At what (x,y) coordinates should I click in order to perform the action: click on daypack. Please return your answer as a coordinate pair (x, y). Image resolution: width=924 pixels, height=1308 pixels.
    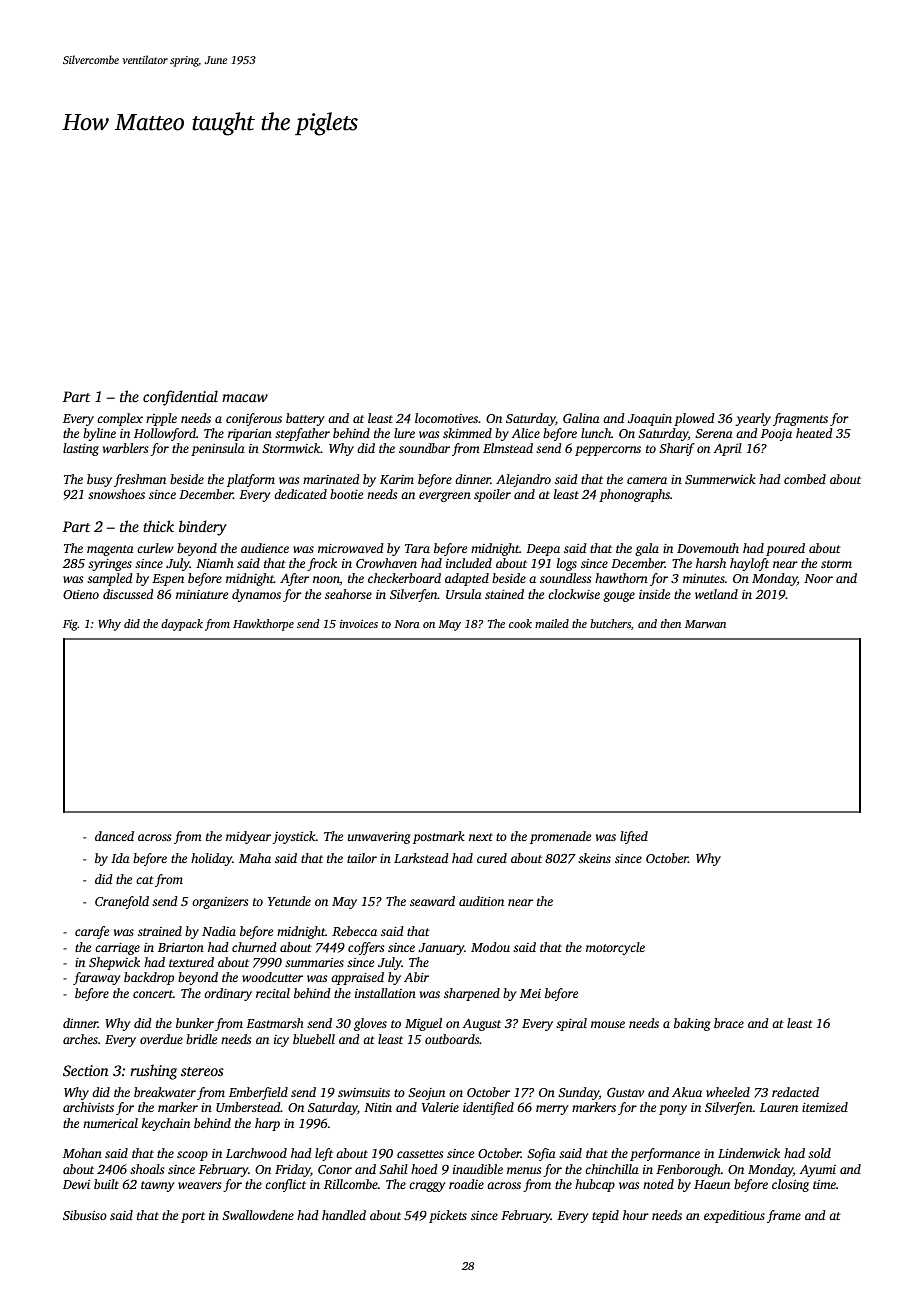
    Looking at the image, I should click on (182, 625).
